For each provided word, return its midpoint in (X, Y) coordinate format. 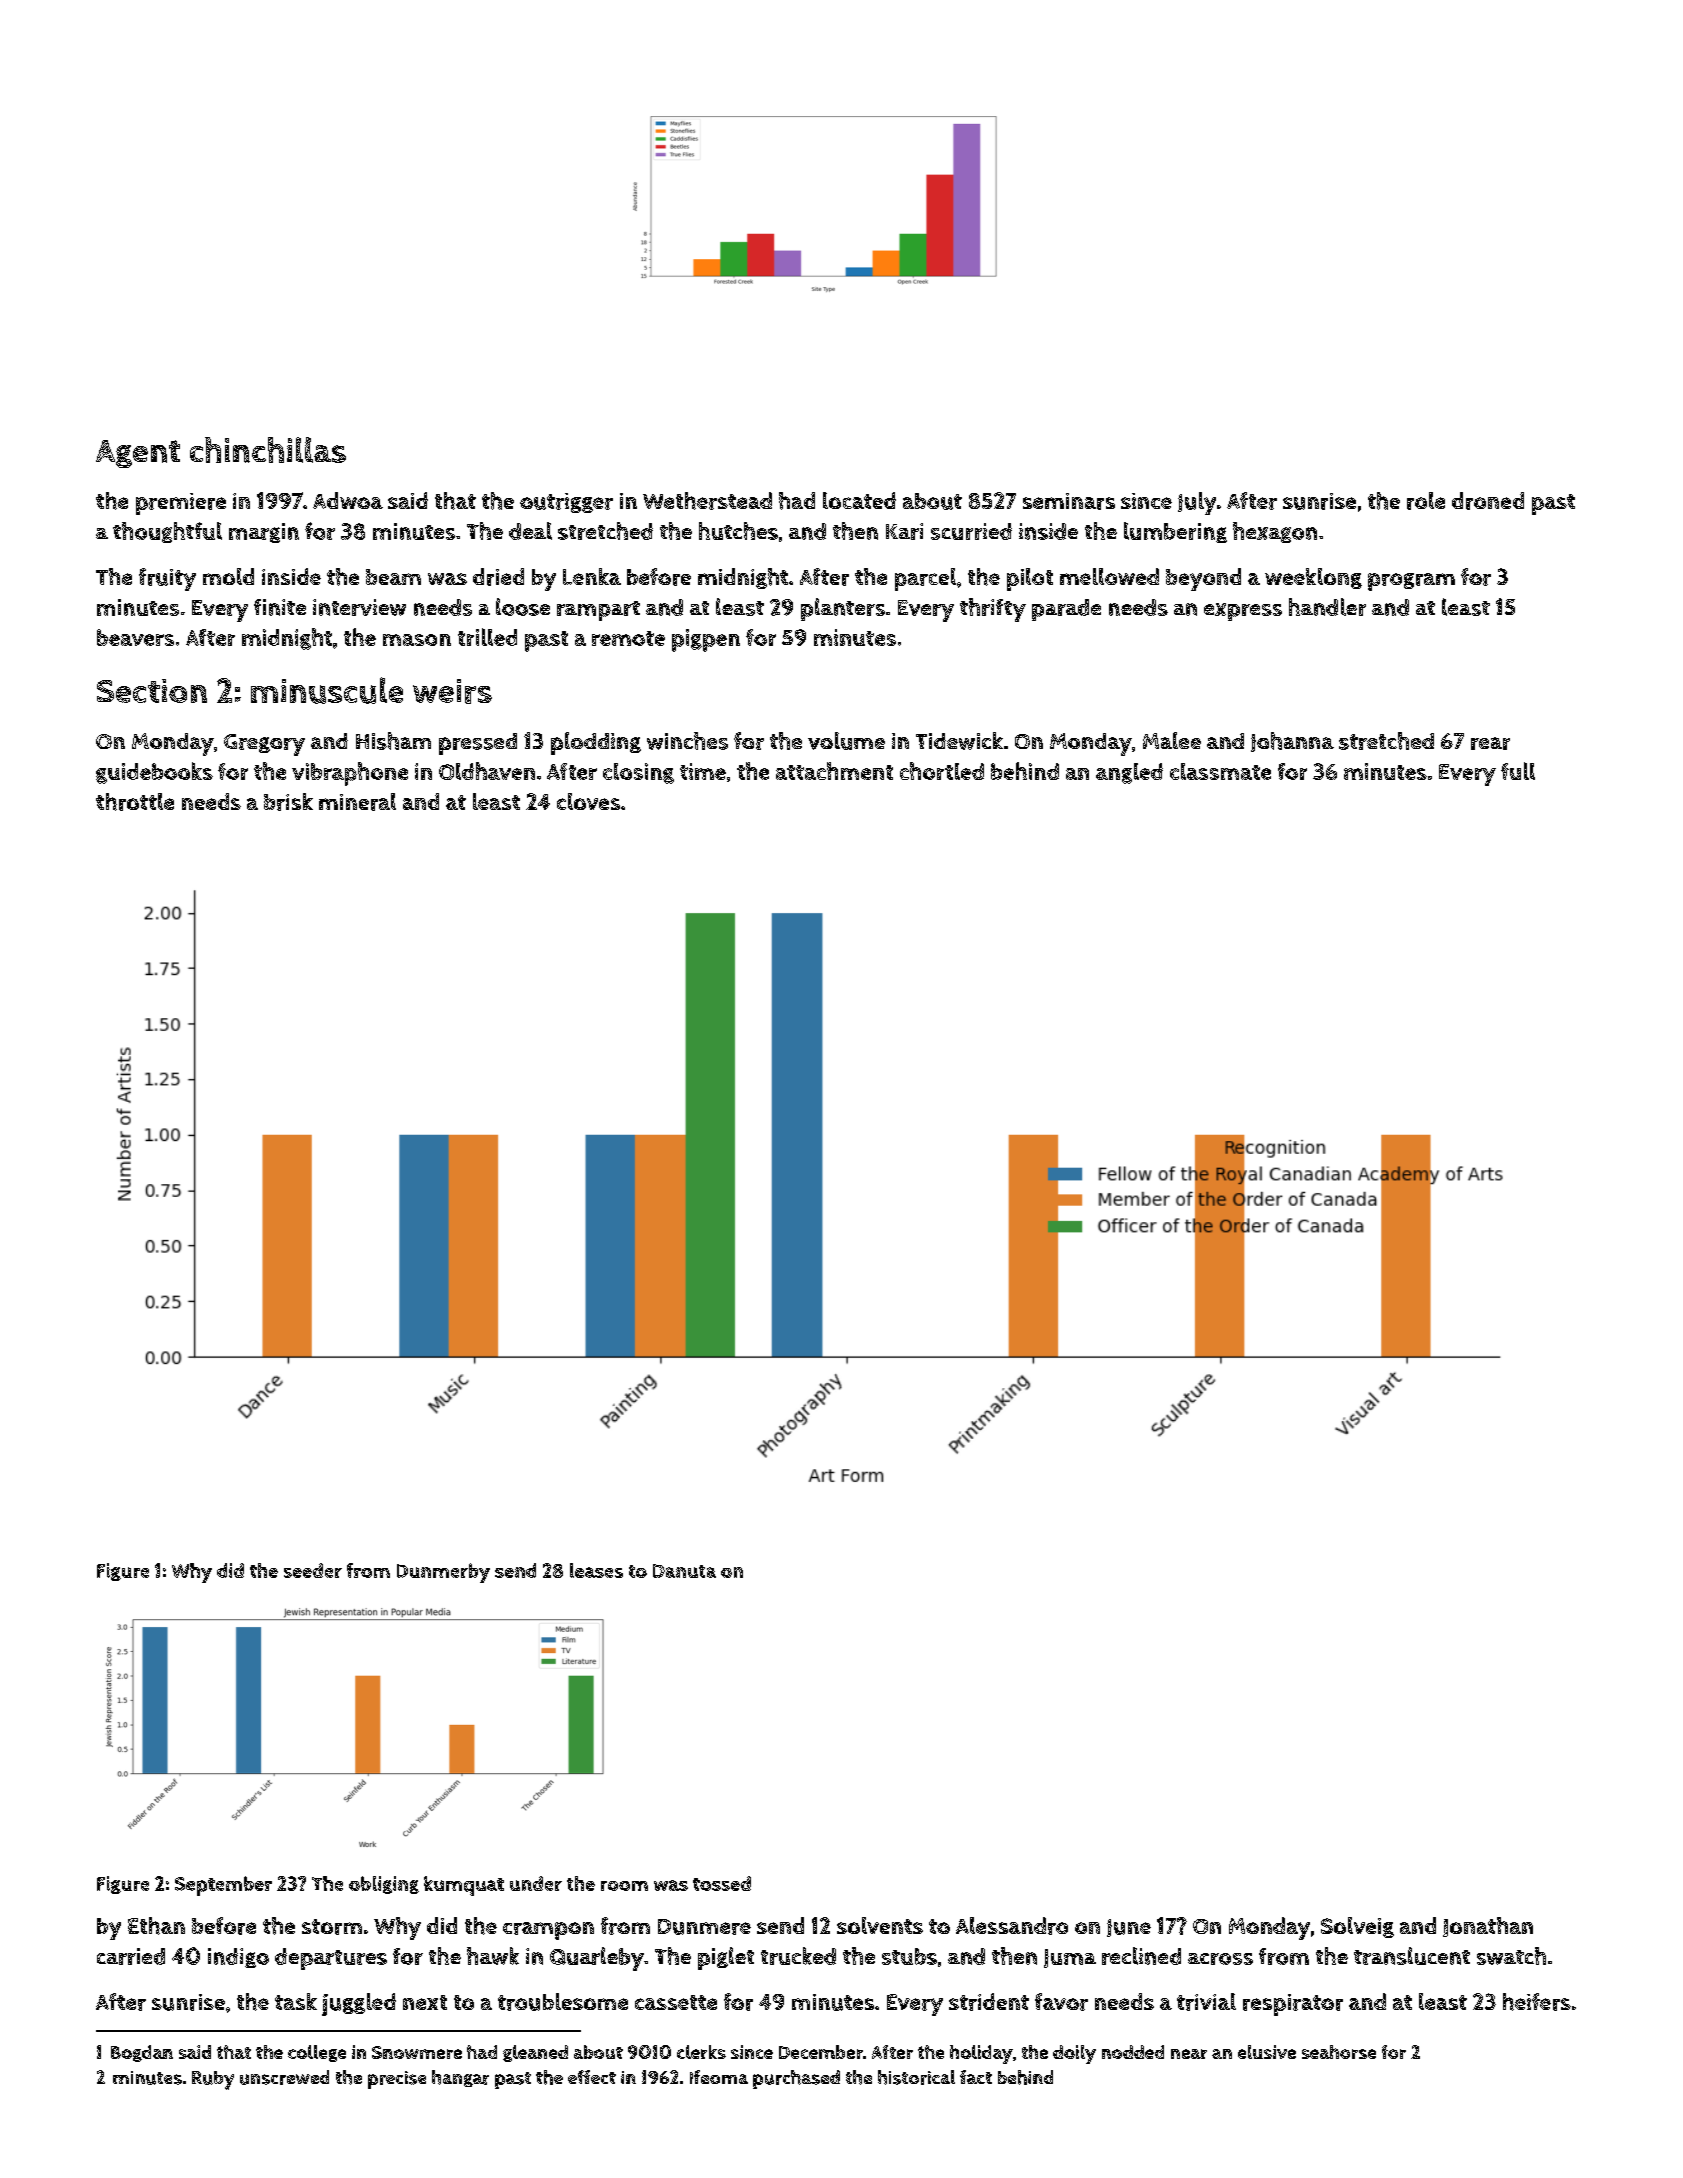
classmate (1220, 771)
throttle (135, 802)
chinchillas (268, 450)
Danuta (684, 1571)
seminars (1069, 501)
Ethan (156, 1926)
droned (1488, 501)
